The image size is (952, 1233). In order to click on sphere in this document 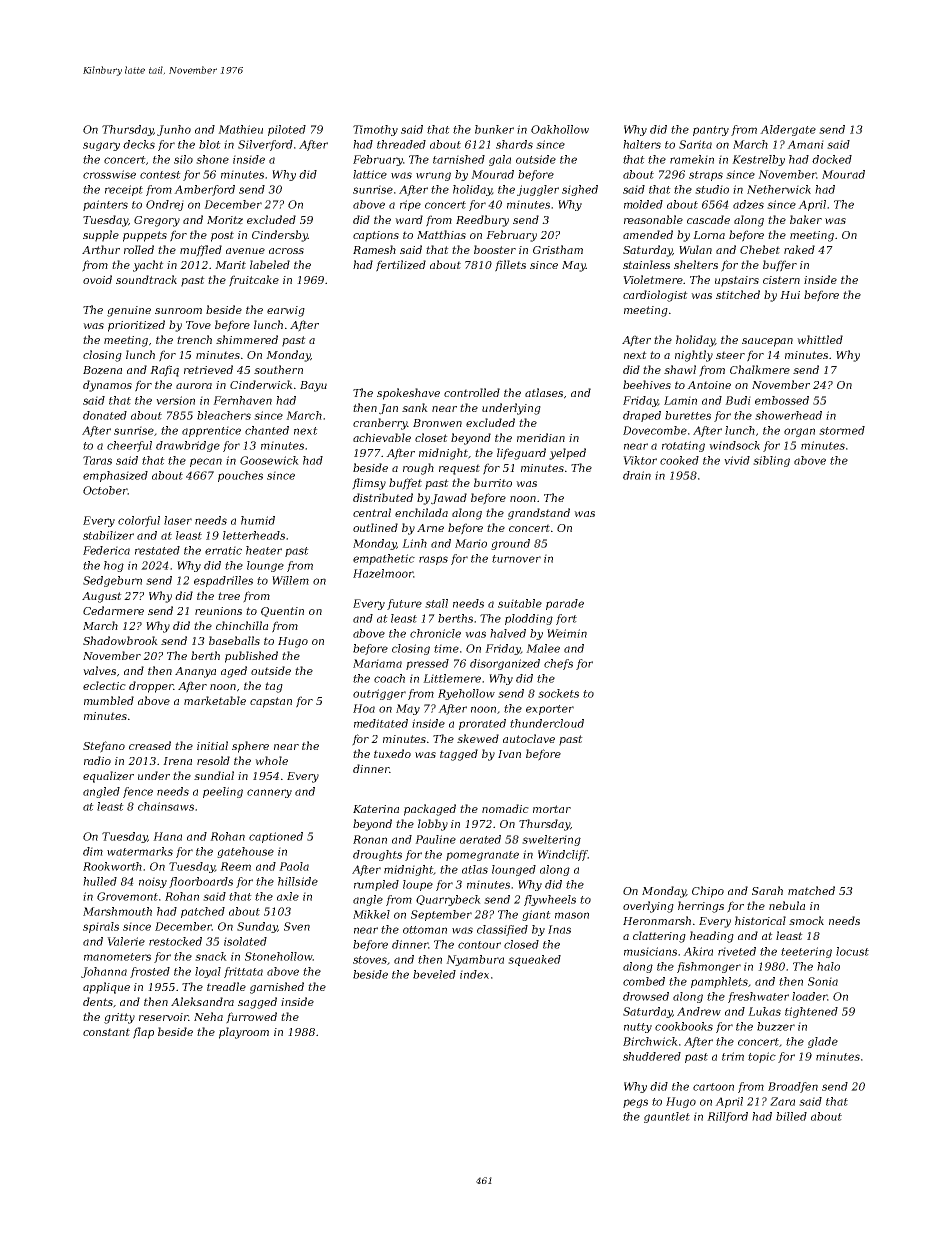, I will do `click(250, 747)`.
